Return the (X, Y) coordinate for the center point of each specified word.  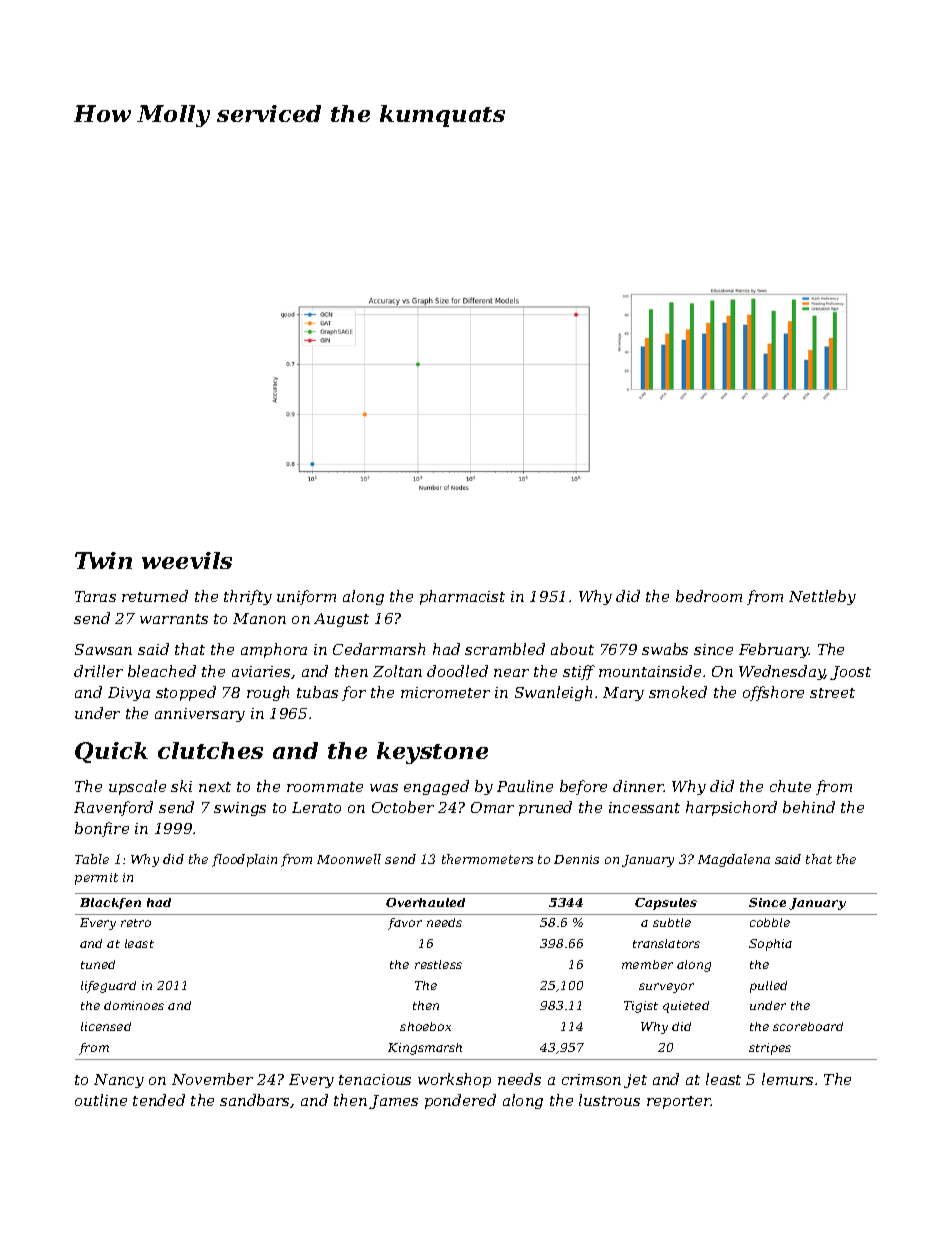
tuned (98, 964)
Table (92, 859)
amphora (274, 650)
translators (666, 943)
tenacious (375, 1079)
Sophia (770, 945)
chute (790, 786)
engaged (436, 787)
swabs (665, 649)
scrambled (505, 649)
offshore (773, 693)
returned (155, 596)
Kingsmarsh (425, 1049)
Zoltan (397, 671)
